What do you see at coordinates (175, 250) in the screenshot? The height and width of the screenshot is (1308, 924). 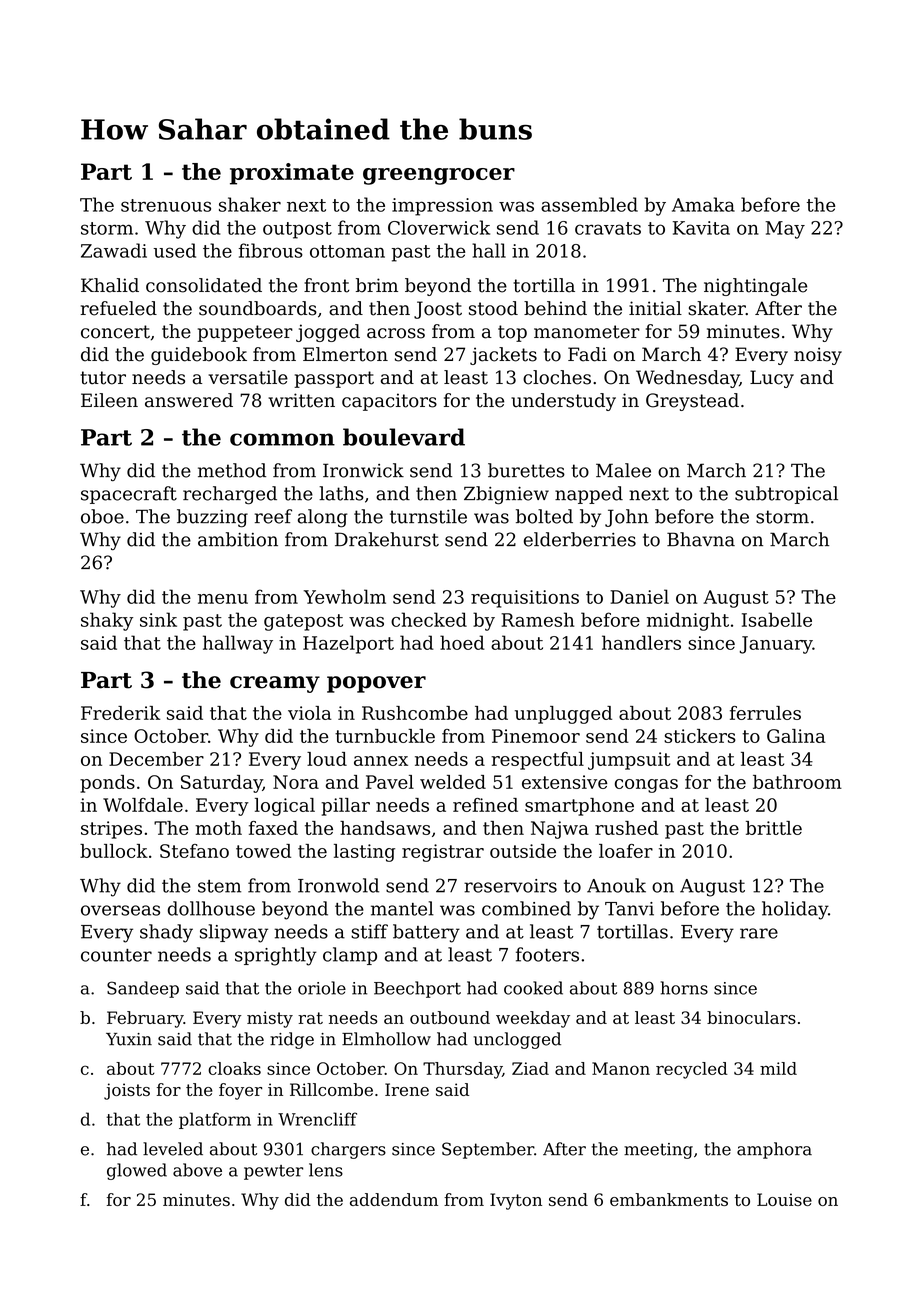 I see `used` at bounding box center [175, 250].
